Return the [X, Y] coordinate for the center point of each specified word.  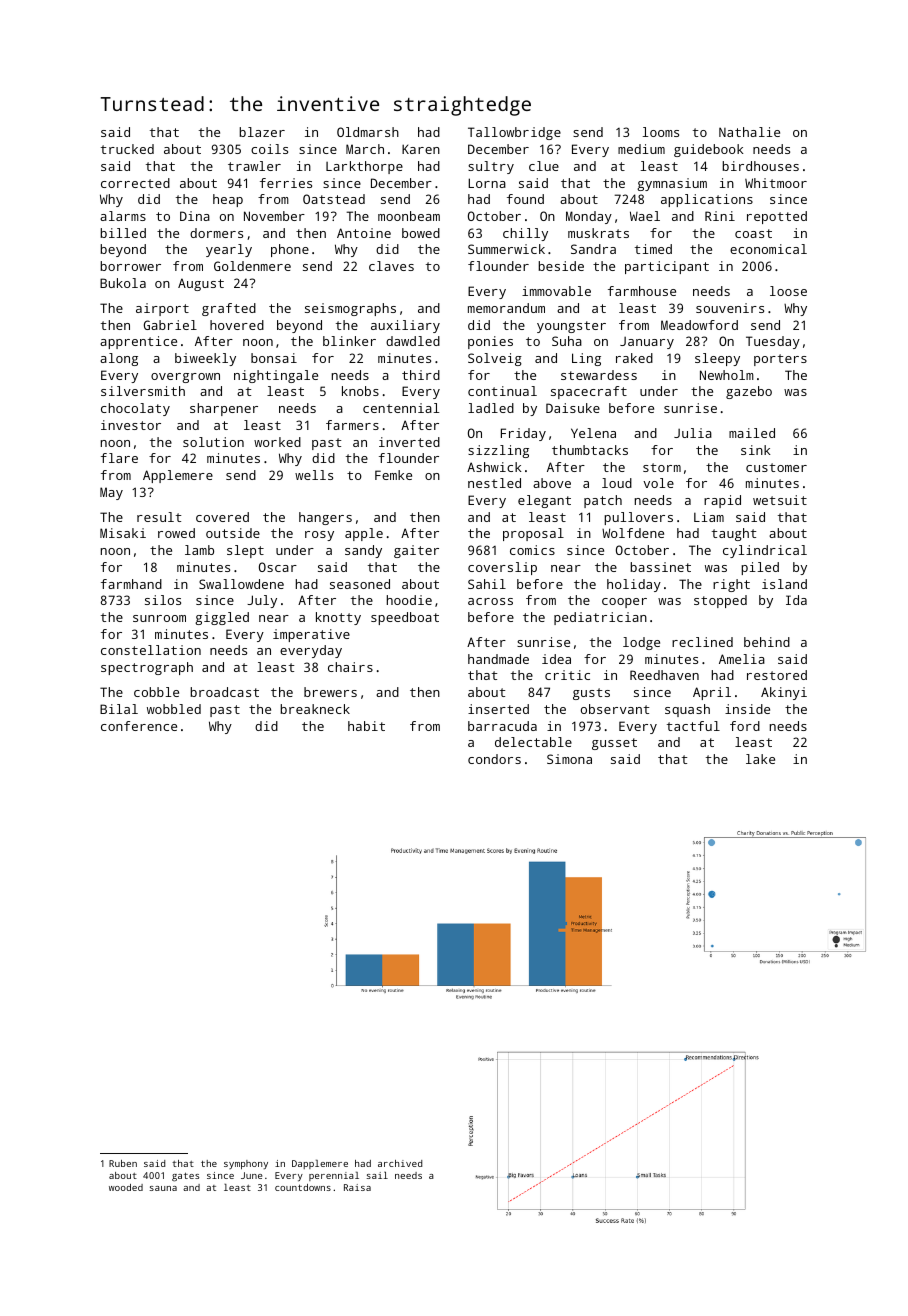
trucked [127, 149]
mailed [752, 433]
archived [400, 1163]
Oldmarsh [368, 132]
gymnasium [672, 184]
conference [139, 726]
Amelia [742, 659]
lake [760, 759]
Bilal [119, 709]
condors [494, 759]
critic [567, 675]
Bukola [123, 283]
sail [377, 1175]
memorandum [506, 308]
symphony [246, 1164]
